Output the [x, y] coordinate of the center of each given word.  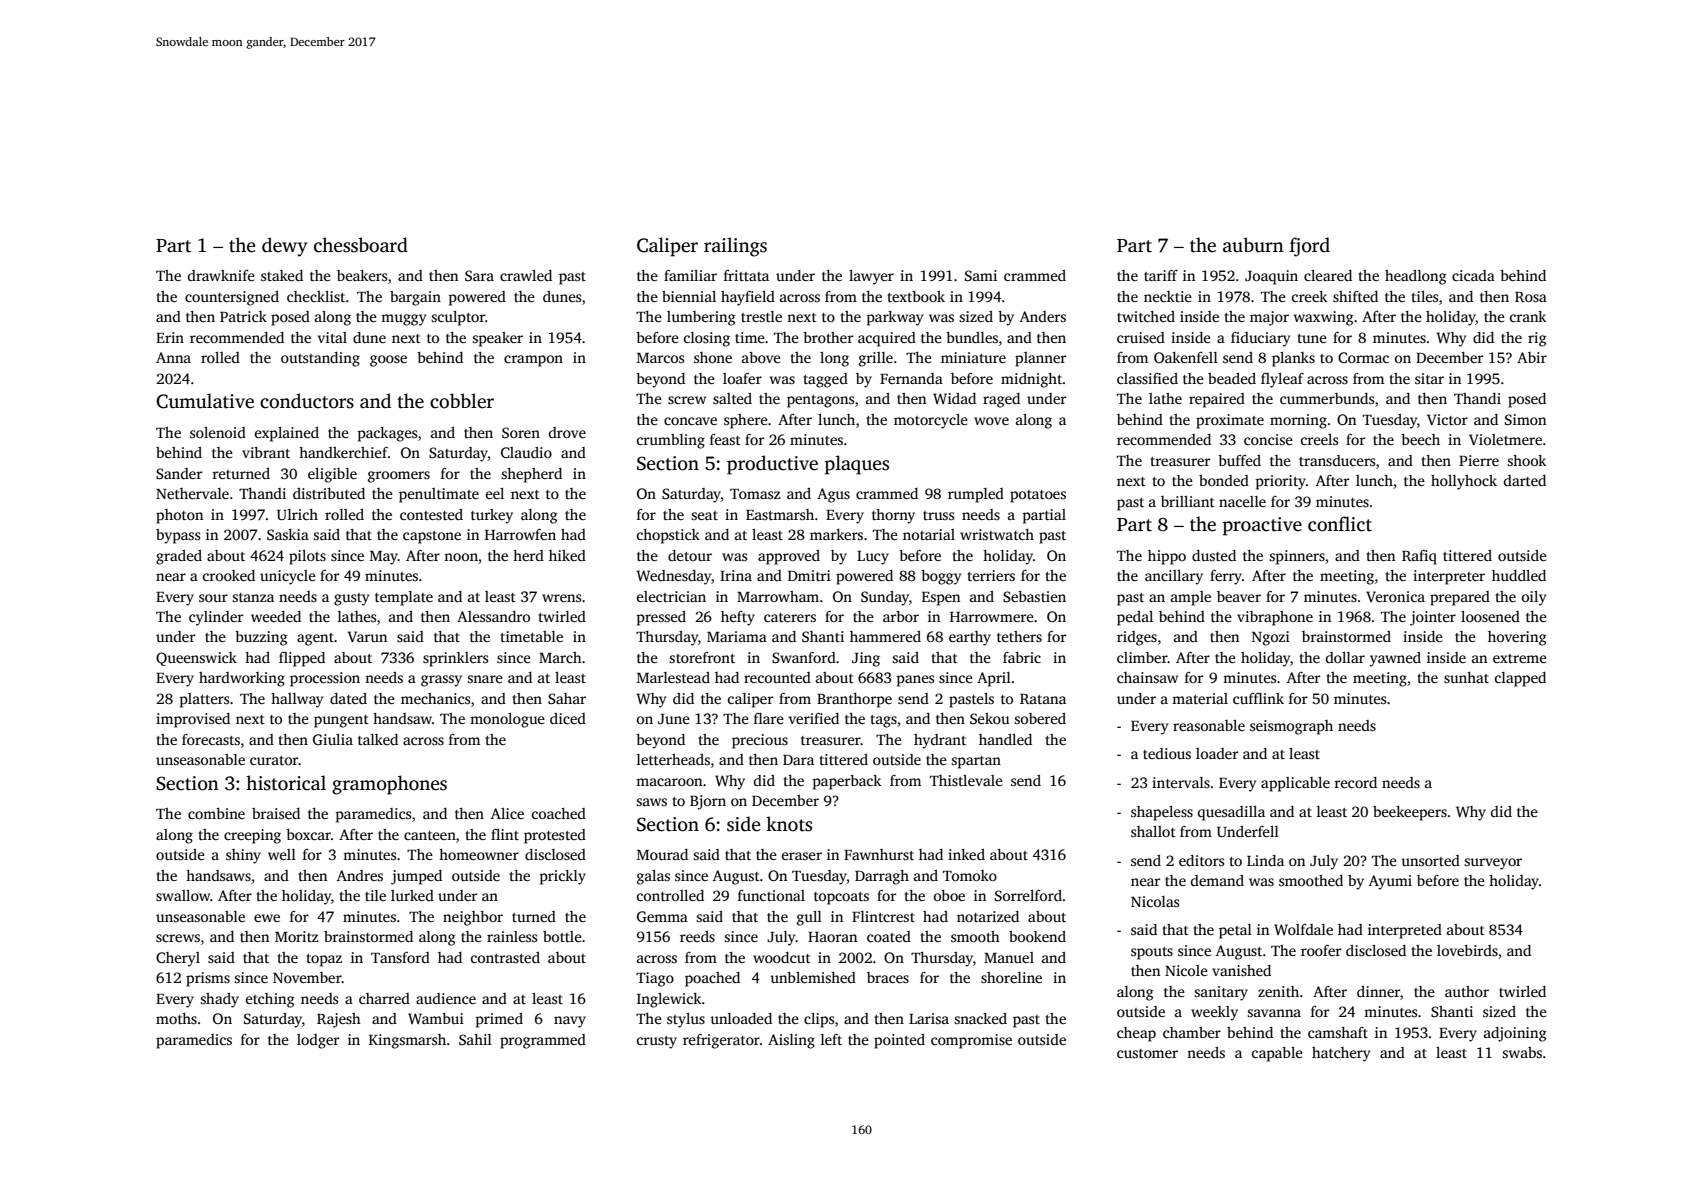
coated [889, 936]
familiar [690, 275]
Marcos [660, 358]
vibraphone [1275, 618]
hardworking [242, 679]
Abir [1532, 357]
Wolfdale [1303, 929]
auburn [1253, 245]
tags [884, 721]
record [1355, 782]
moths [176, 1018]
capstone [432, 537]
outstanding [320, 359]
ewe [267, 918]
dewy [284, 247]
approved [789, 557]
